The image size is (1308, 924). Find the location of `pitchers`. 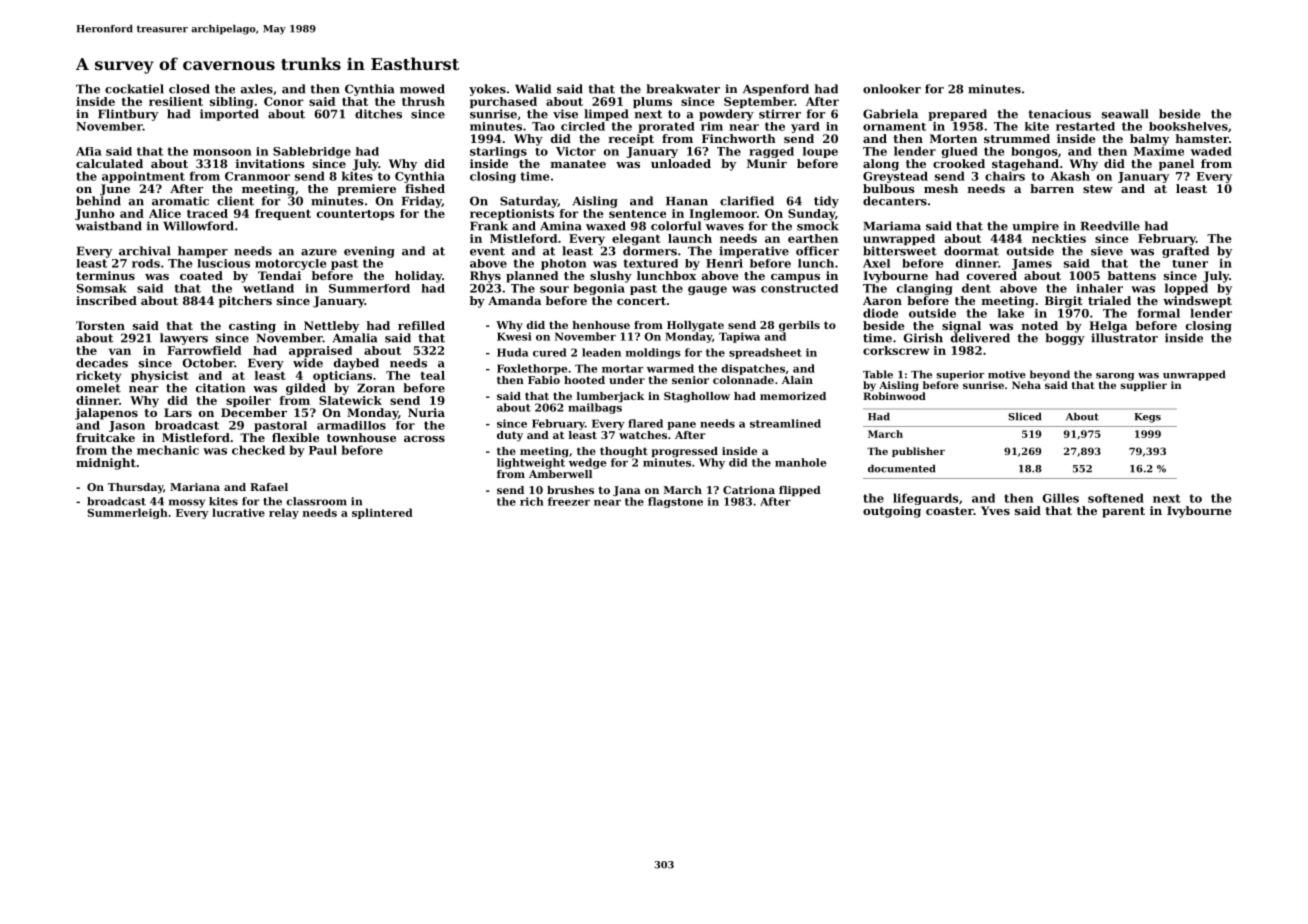

pitchers is located at coordinates (245, 302).
